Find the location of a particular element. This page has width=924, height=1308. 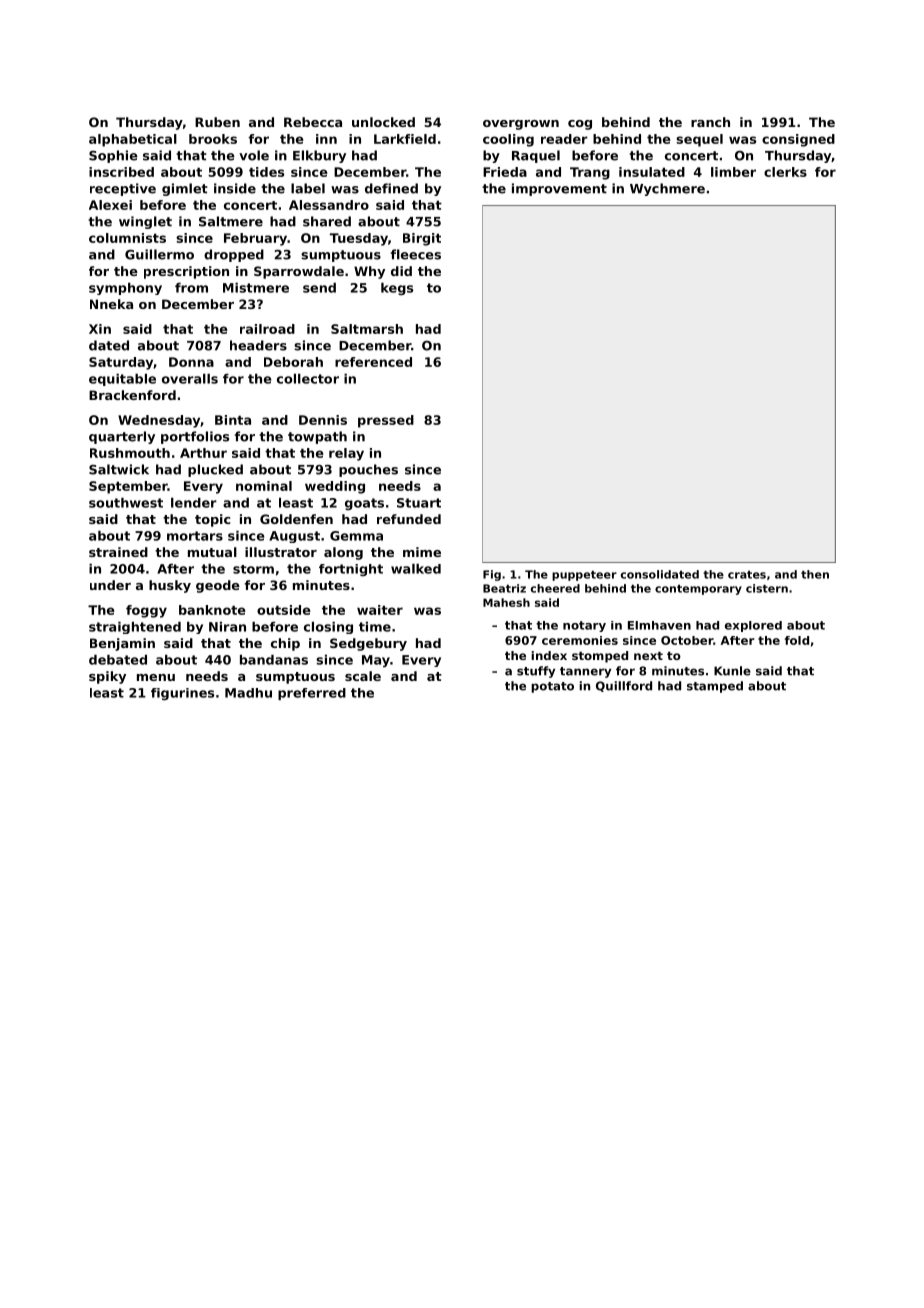

fleeces is located at coordinates (416, 254).
